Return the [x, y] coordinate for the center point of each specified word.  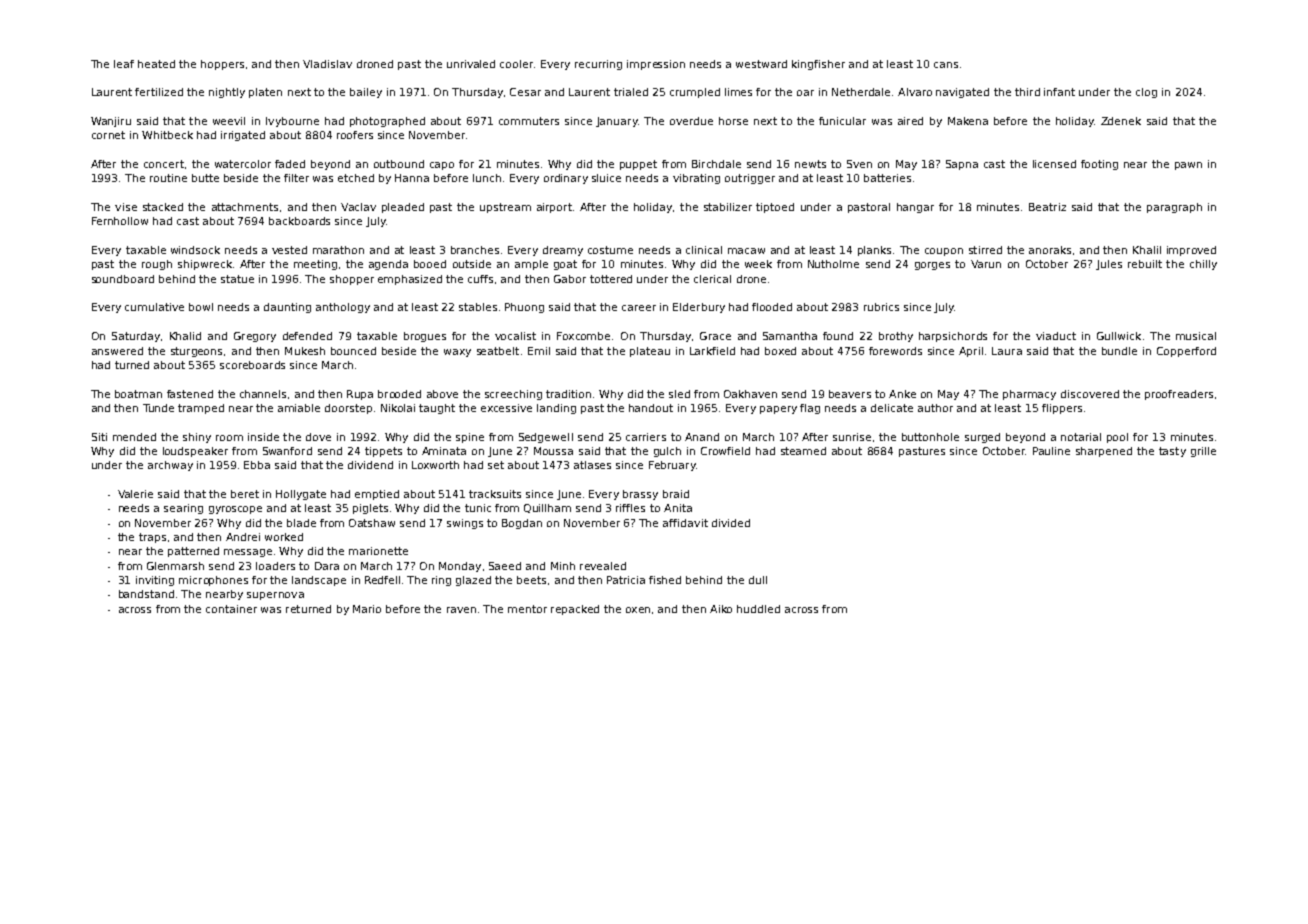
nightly [227, 93]
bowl [201, 307]
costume [610, 250]
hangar [915, 208]
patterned [193, 552]
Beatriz [1047, 207]
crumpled [695, 93]
